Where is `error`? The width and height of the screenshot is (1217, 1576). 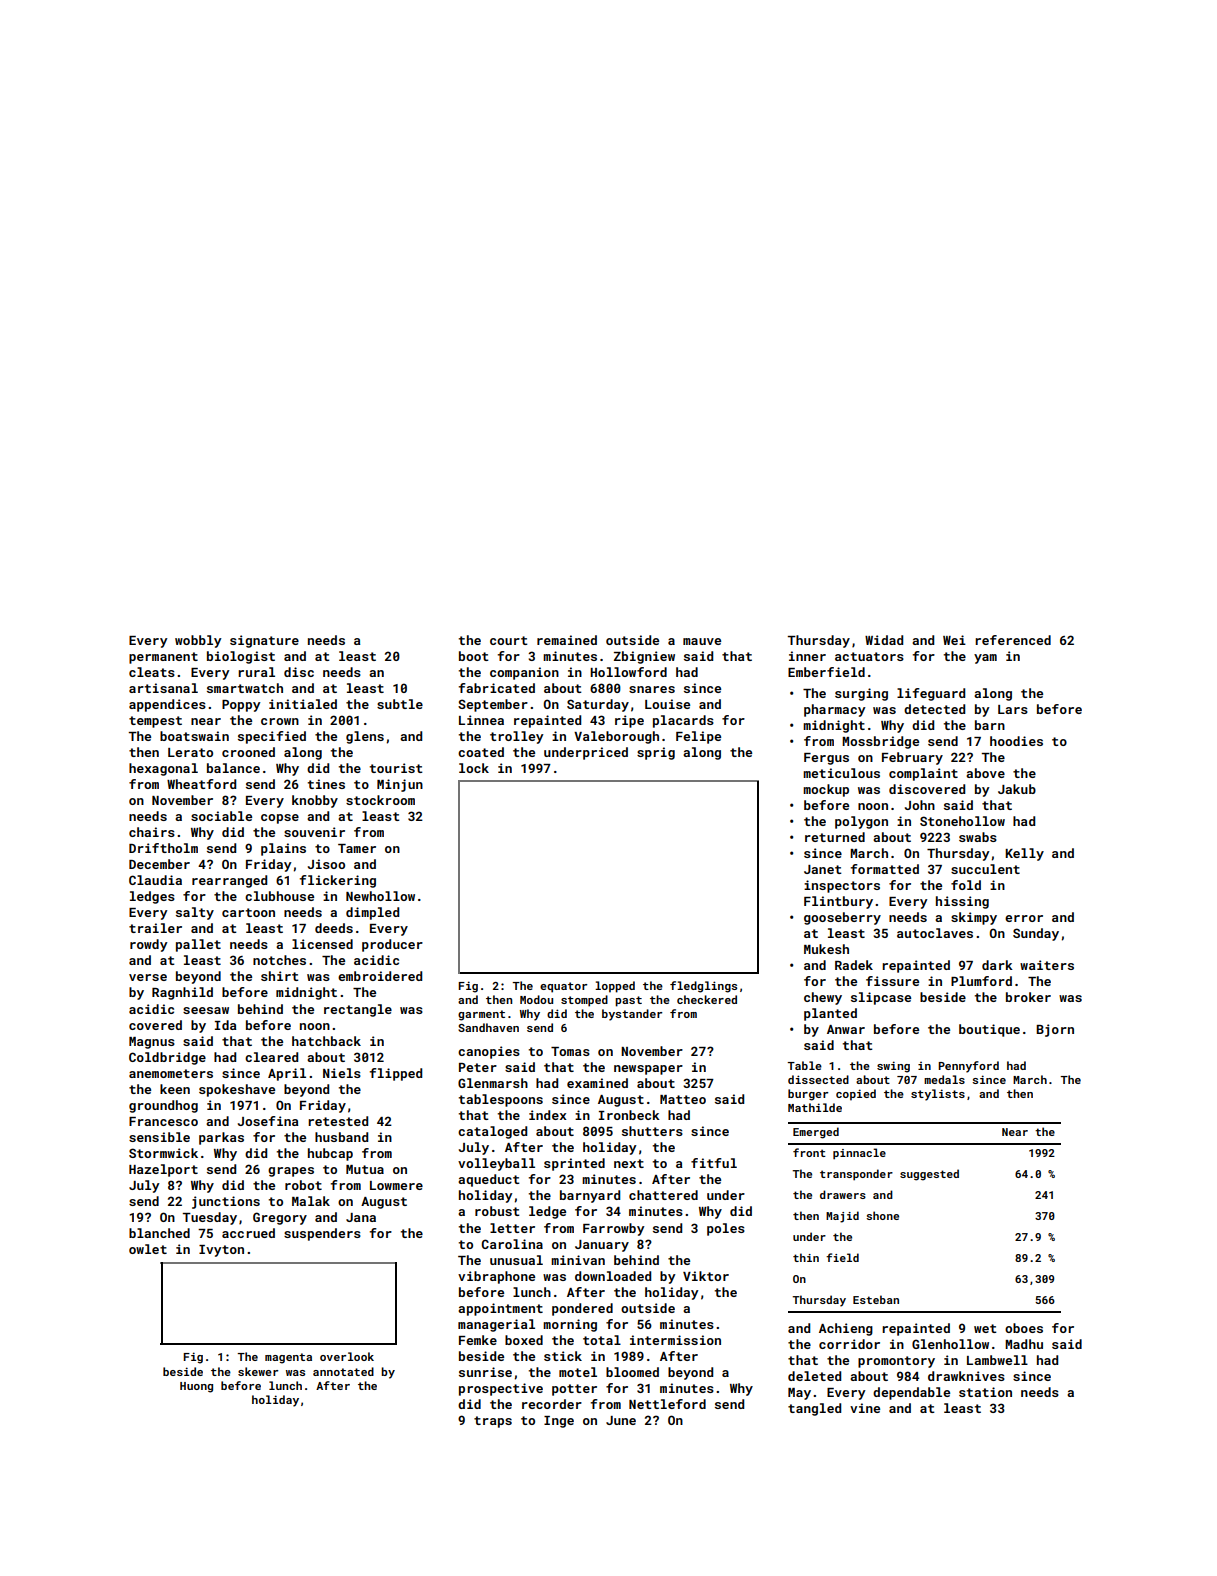 error is located at coordinates (1024, 918).
